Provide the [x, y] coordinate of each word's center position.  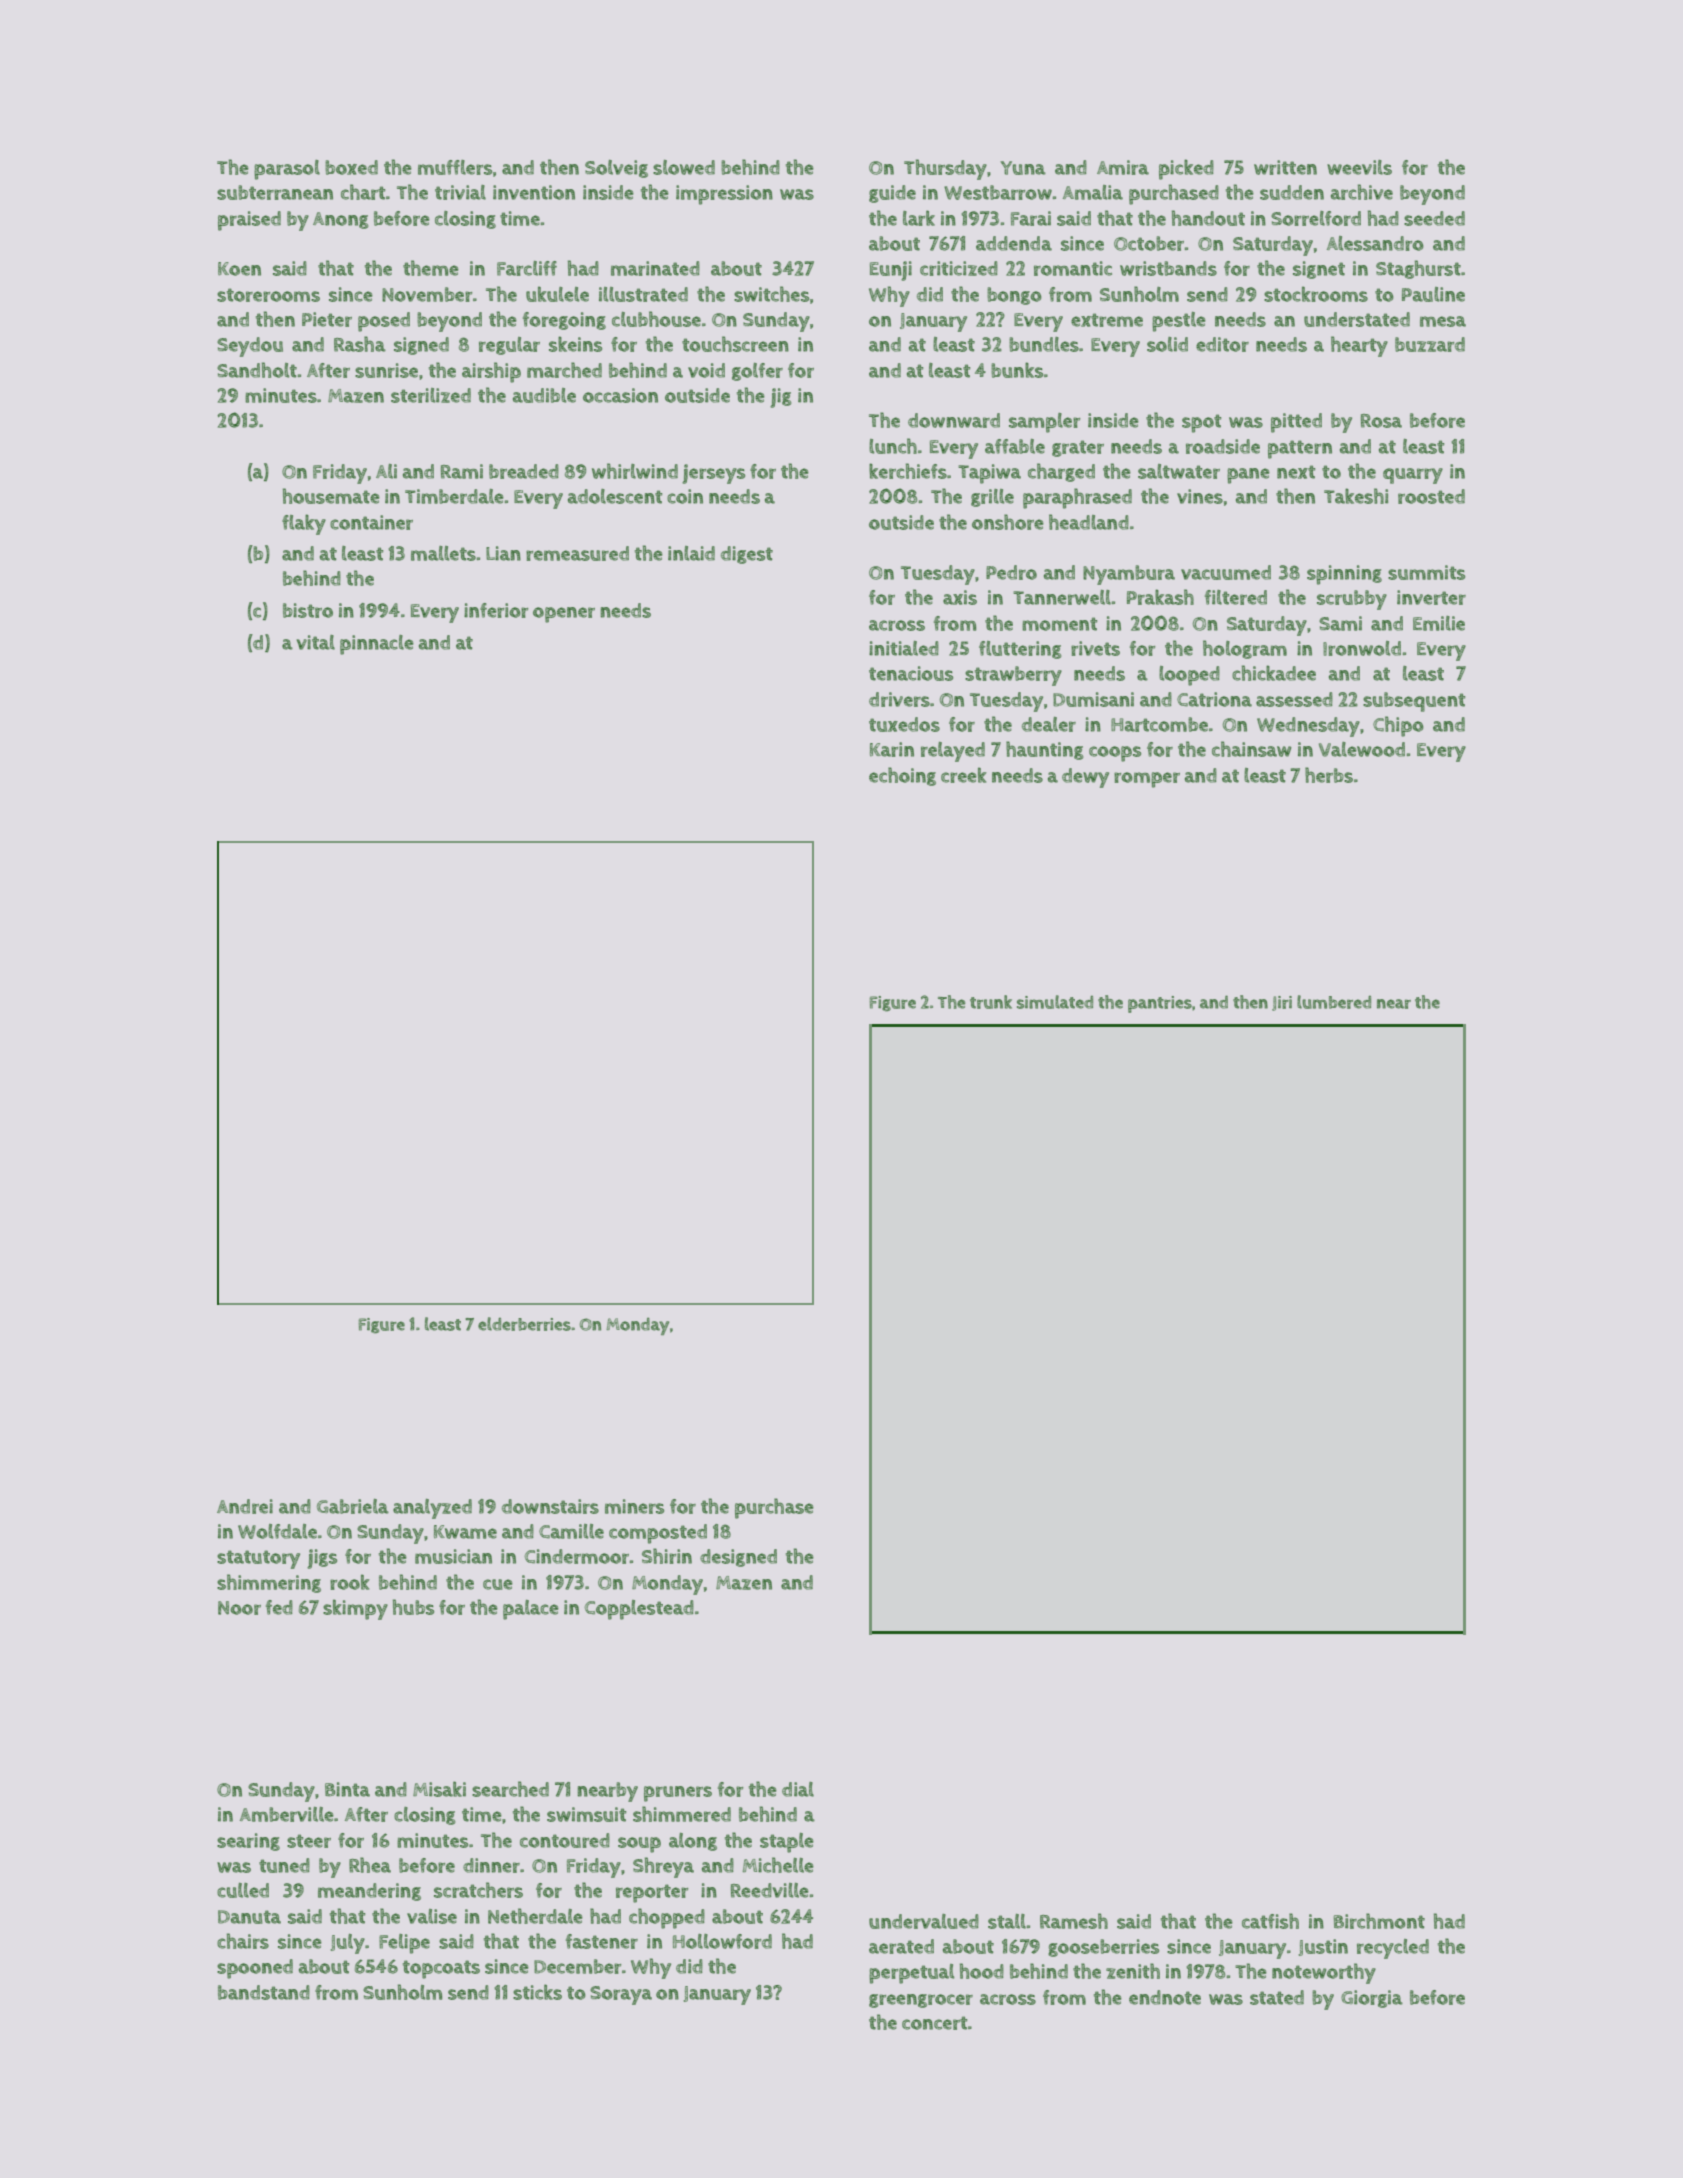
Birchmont [1379, 1921]
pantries [1160, 1004]
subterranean [275, 192]
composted [658, 1534]
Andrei [245, 1506]
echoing [902, 776]
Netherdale [535, 1916]
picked [1186, 169]
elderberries [524, 1324]
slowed [684, 167]
